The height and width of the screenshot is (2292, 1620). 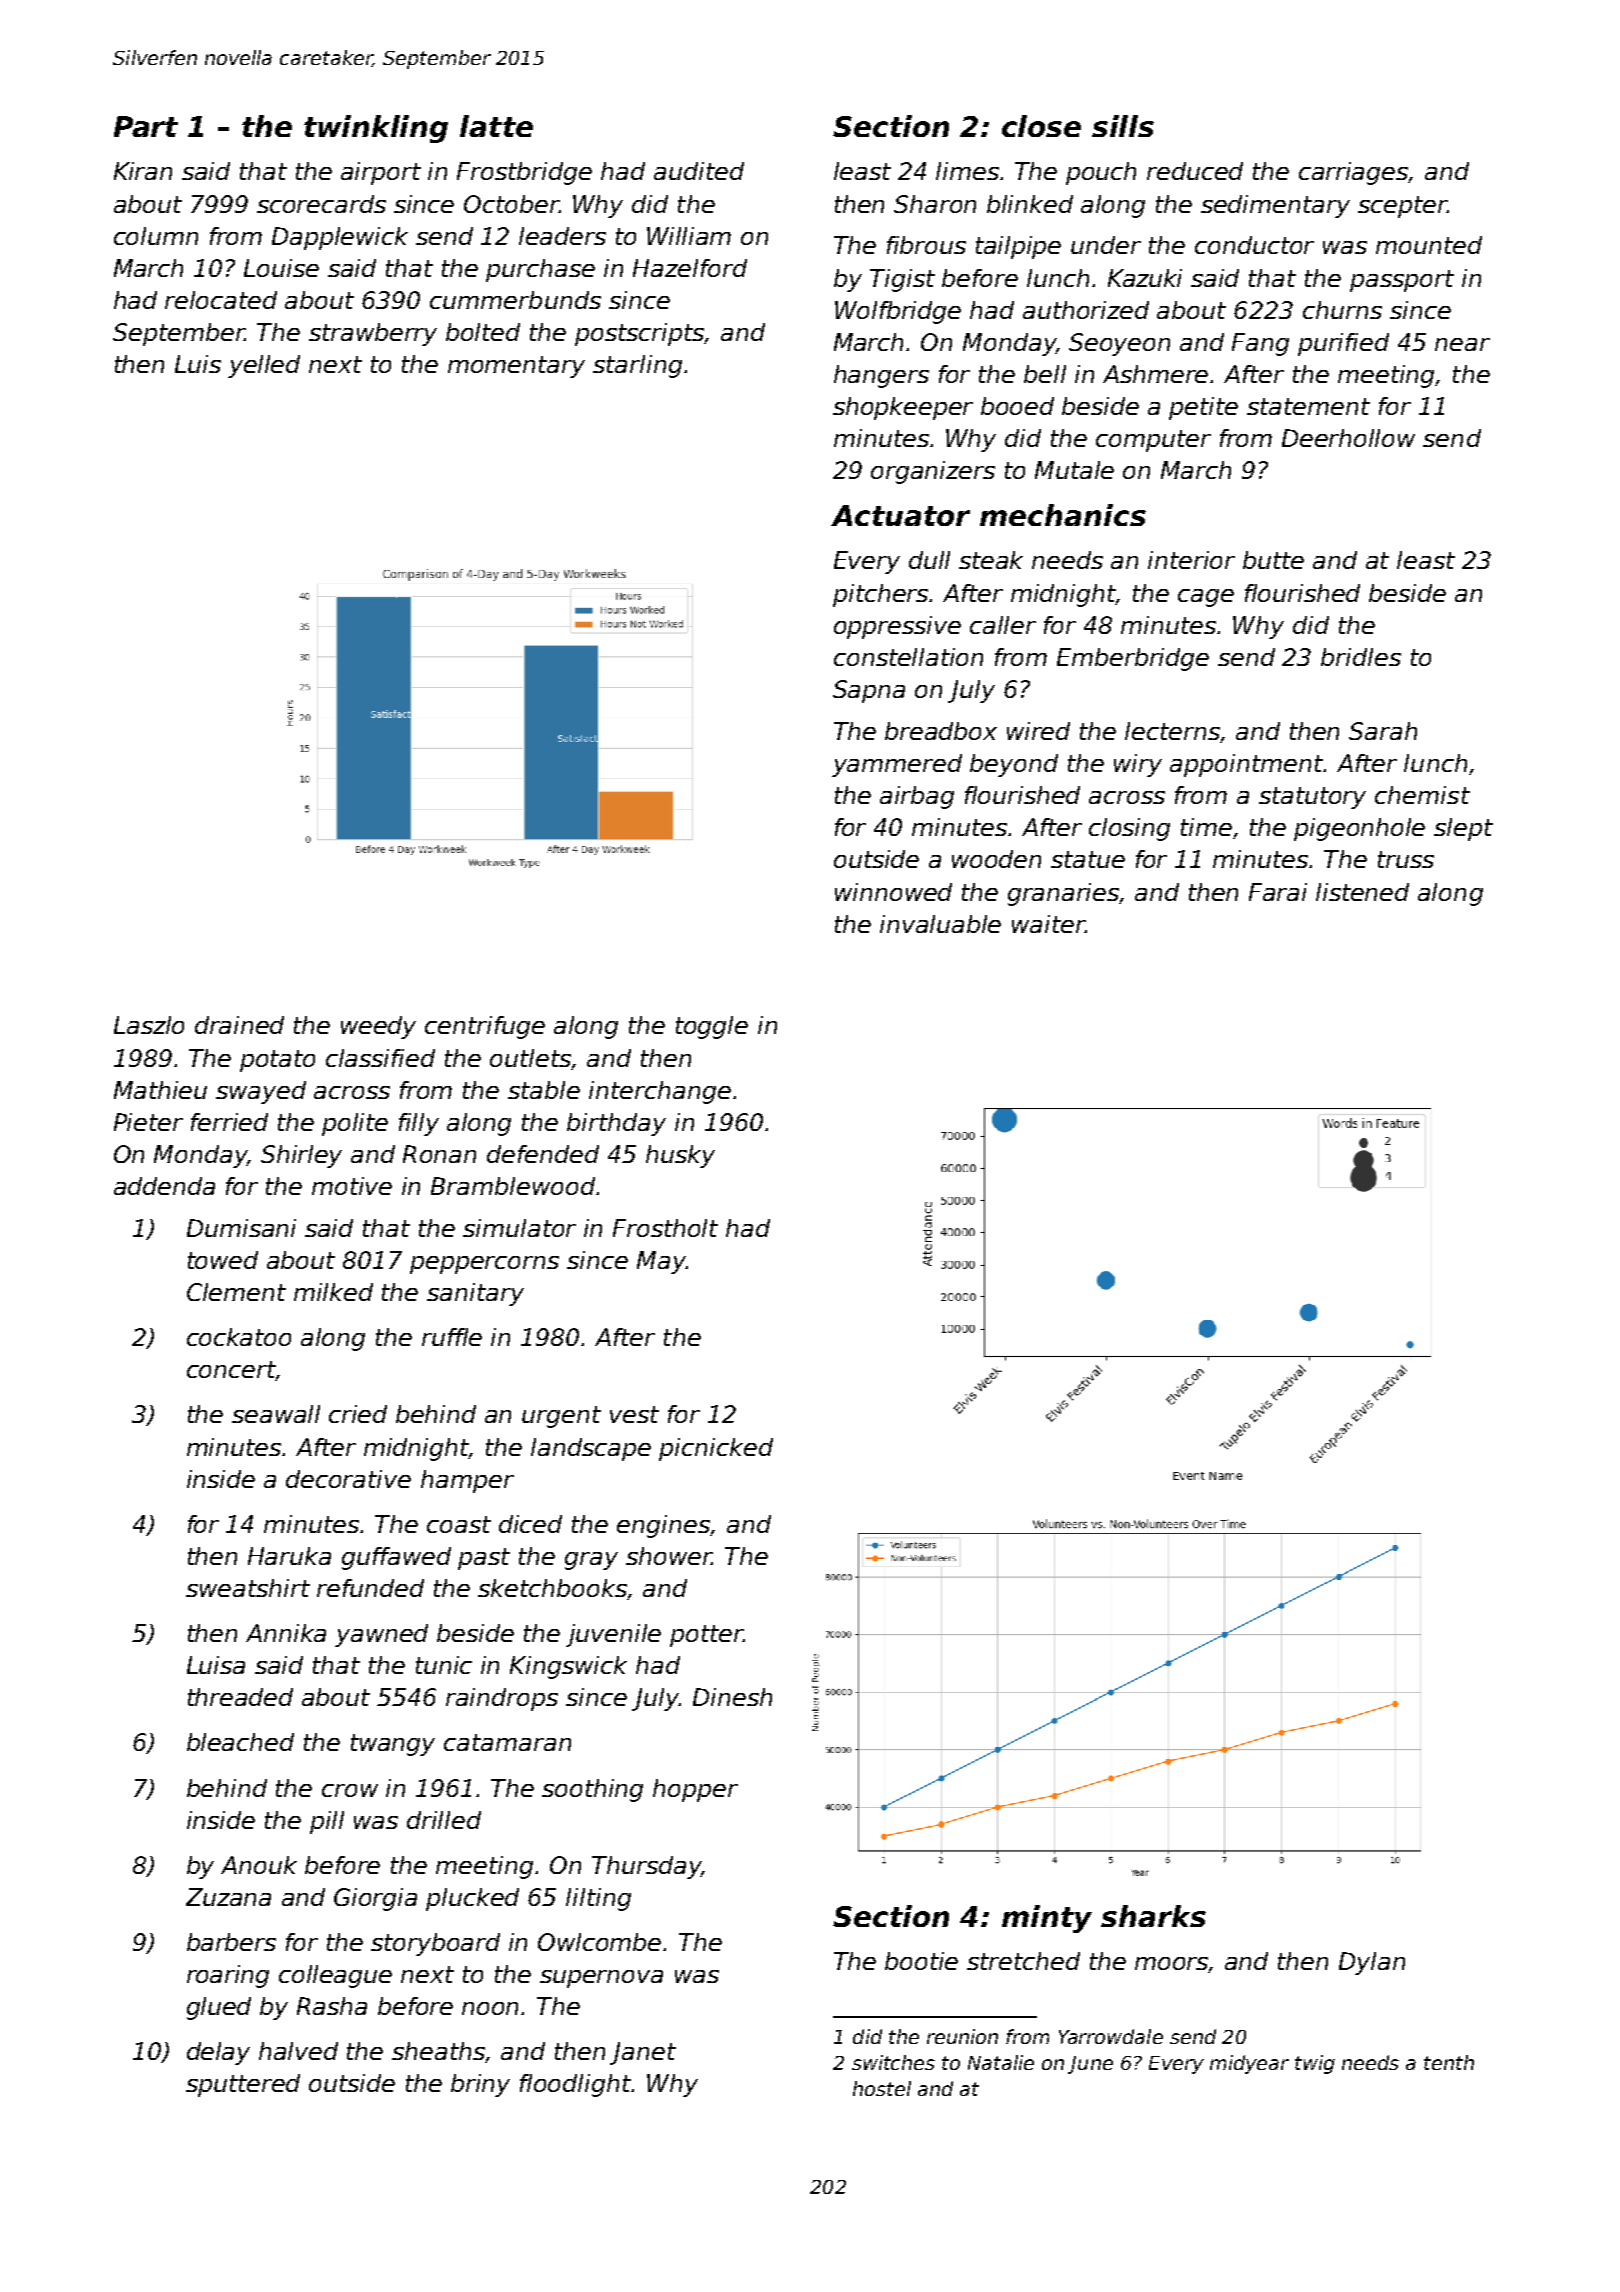 What do you see at coordinates (1354, 173) in the screenshot?
I see `carriages` at bounding box center [1354, 173].
